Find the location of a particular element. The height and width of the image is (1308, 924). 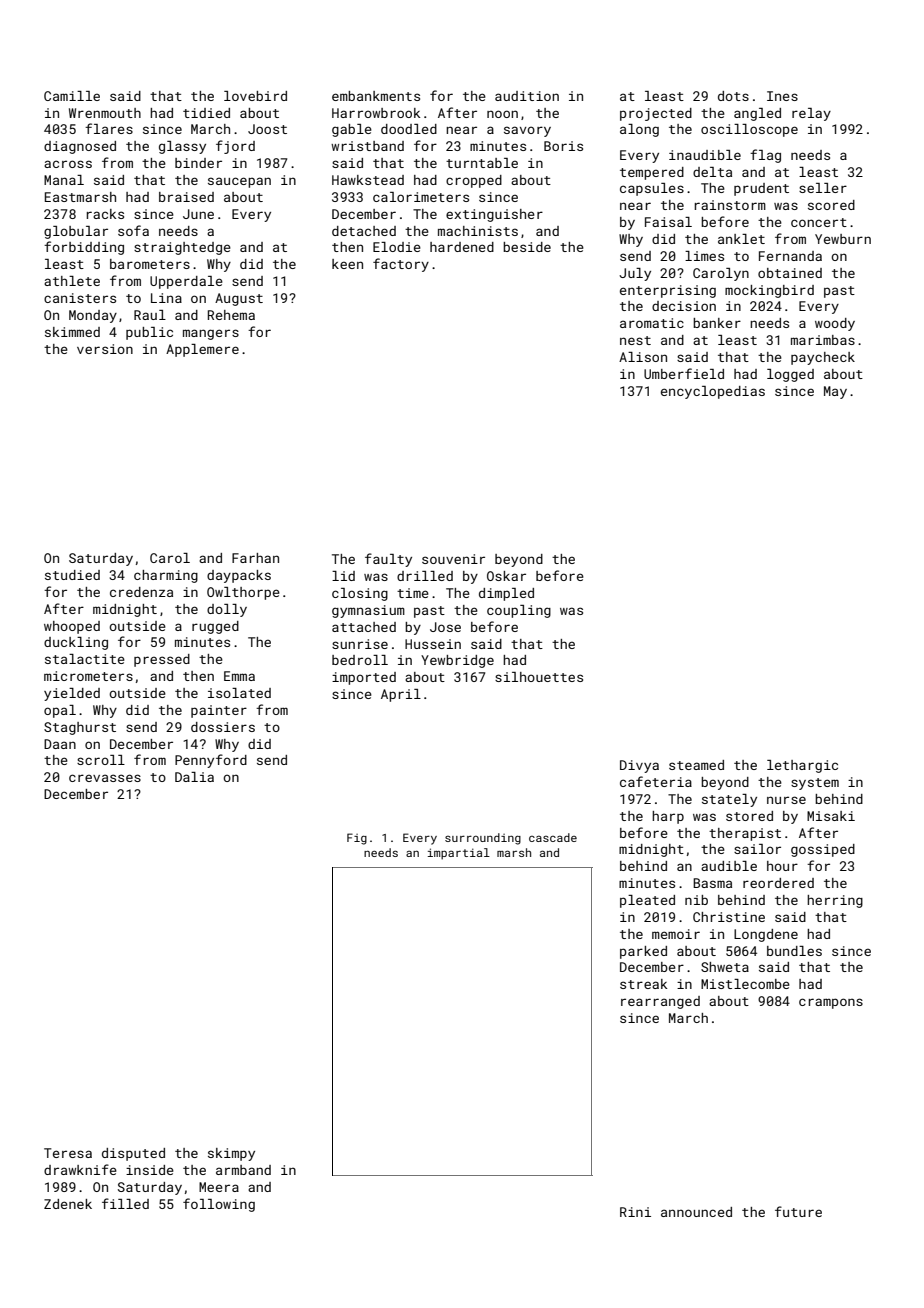

version is located at coordinates (105, 349).
